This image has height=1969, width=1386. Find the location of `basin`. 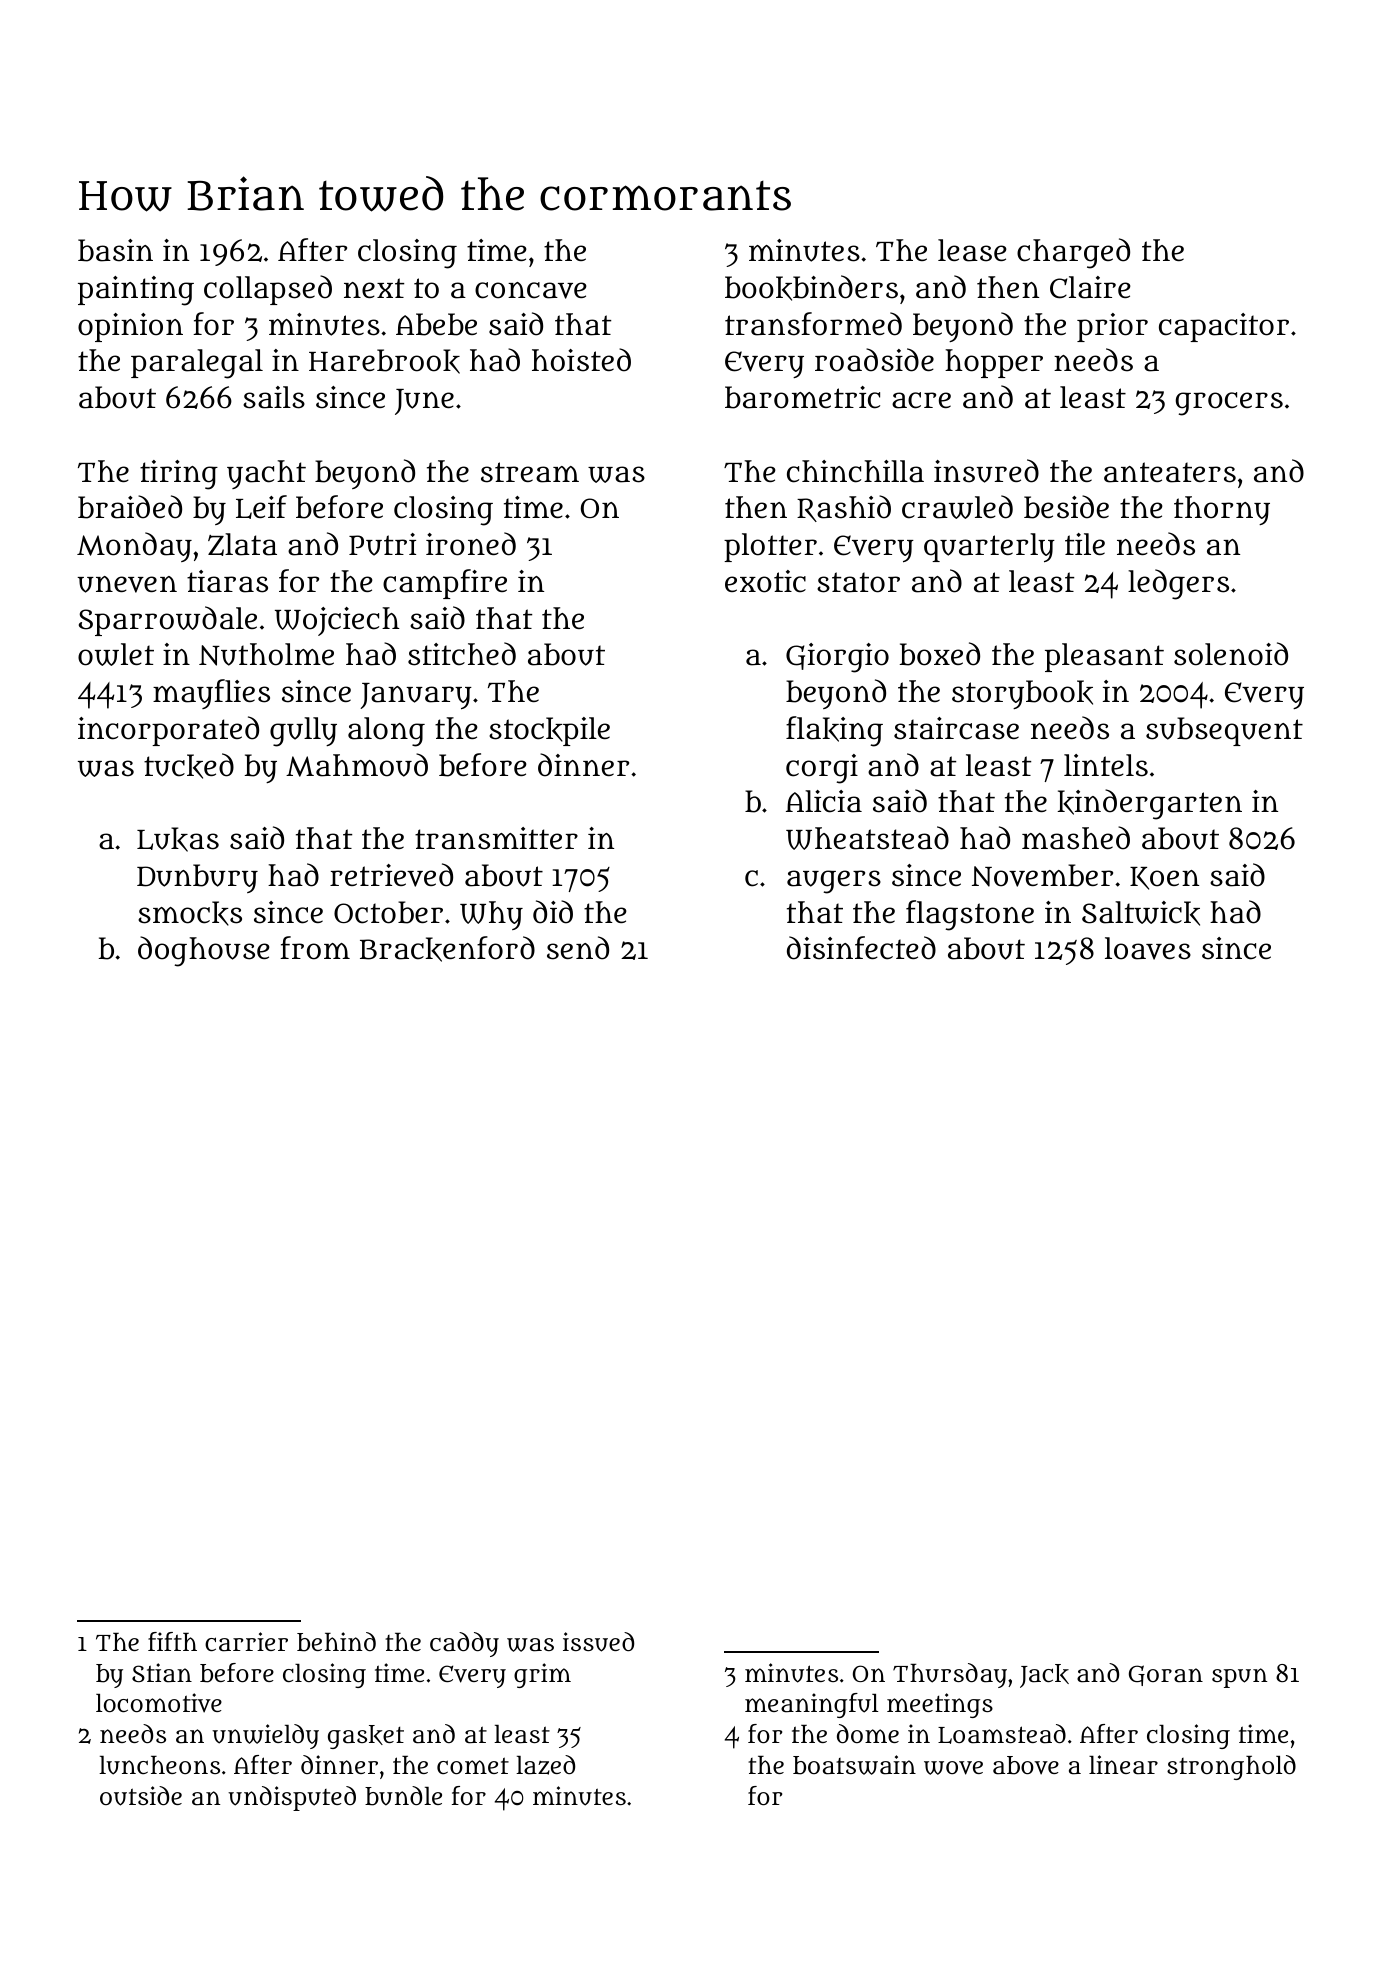

basin is located at coordinates (115, 250).
